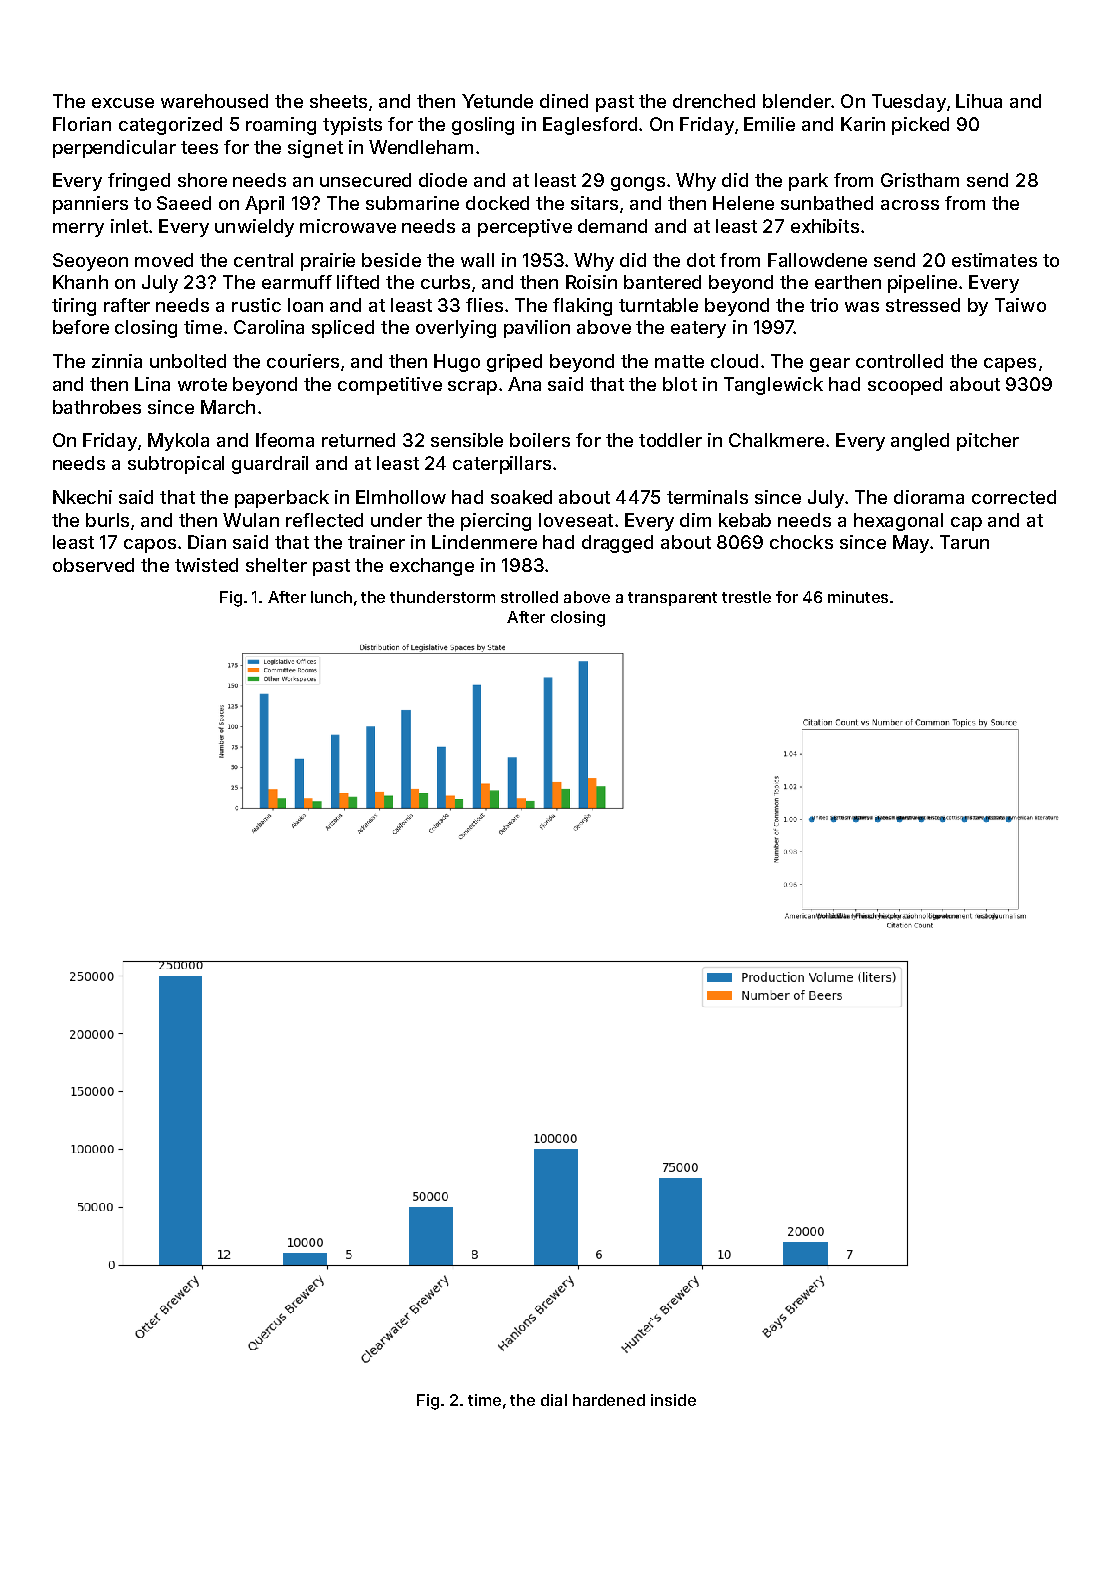  What do you see at coordinates (93, 565) in the document?
I see `observed` at bounding box center [93, 565].
